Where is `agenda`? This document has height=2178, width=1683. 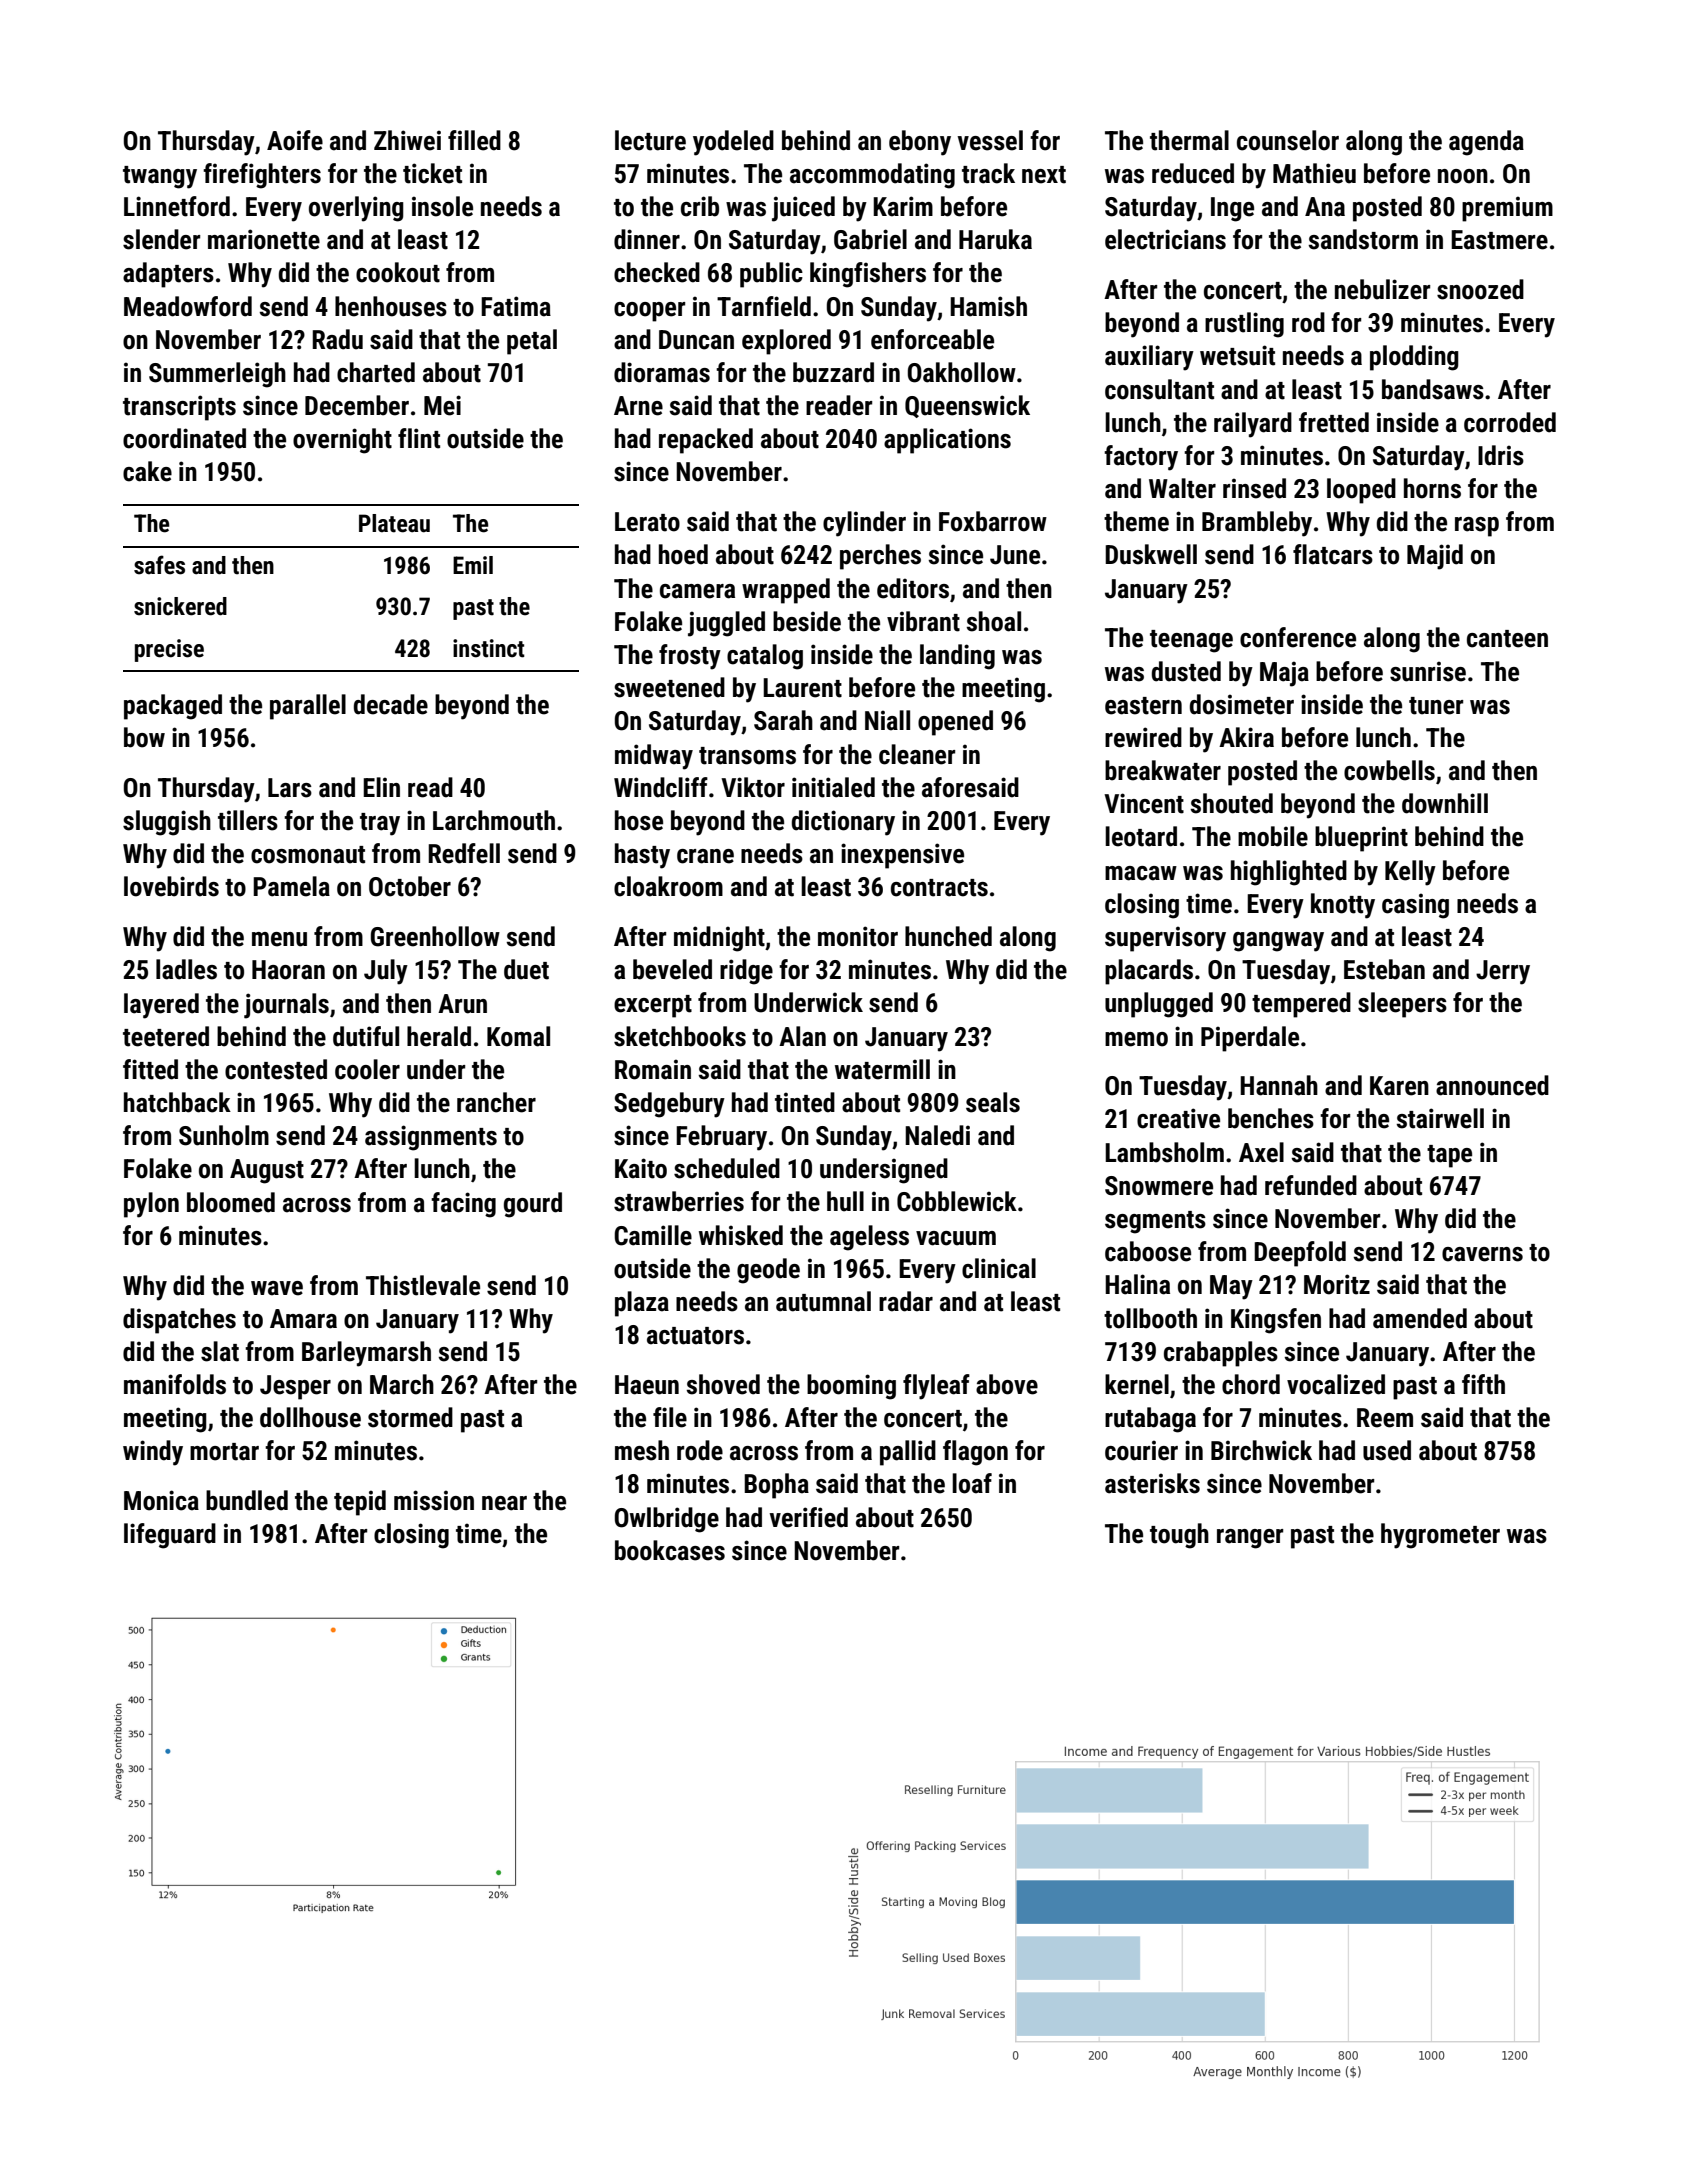 agenda is located at coordinates (1486, 143).
